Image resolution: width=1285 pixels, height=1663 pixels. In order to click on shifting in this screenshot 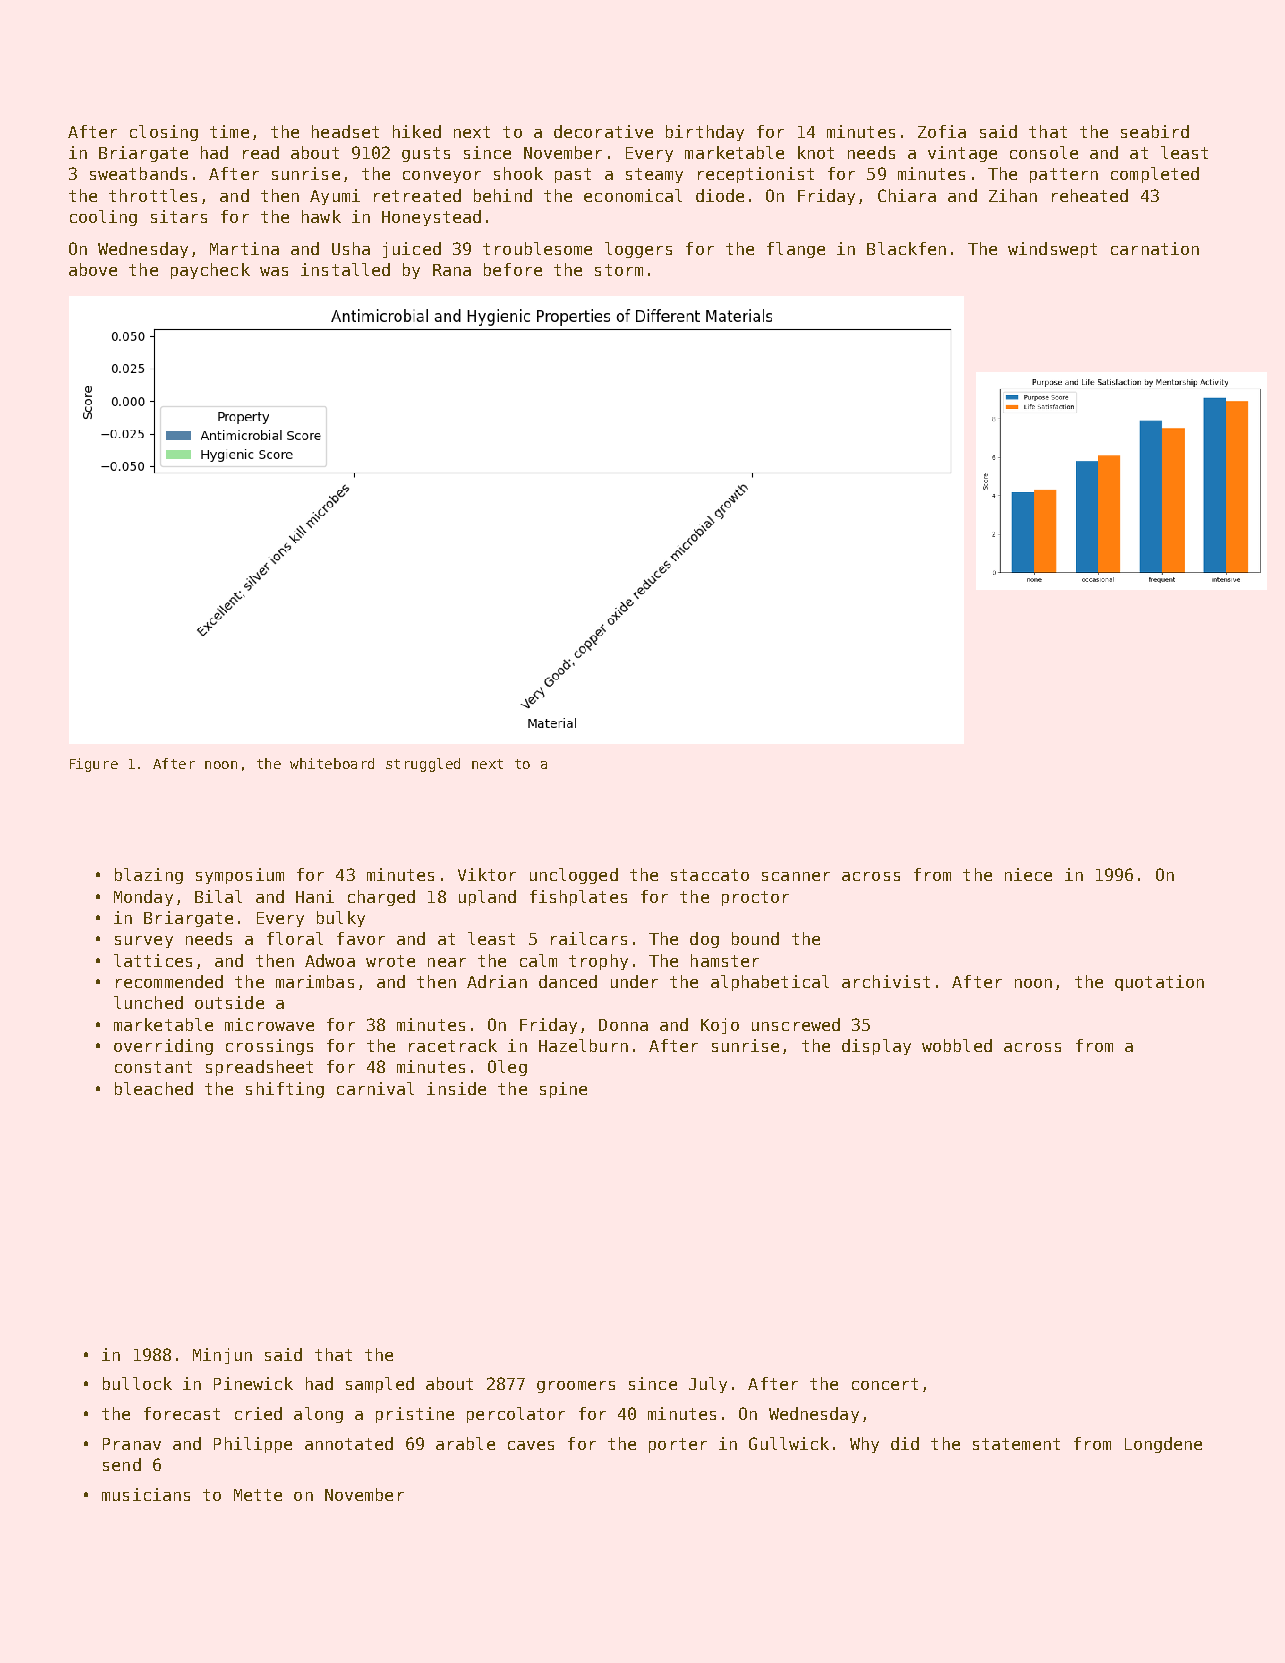, I will do `click(285, 1090)`.
